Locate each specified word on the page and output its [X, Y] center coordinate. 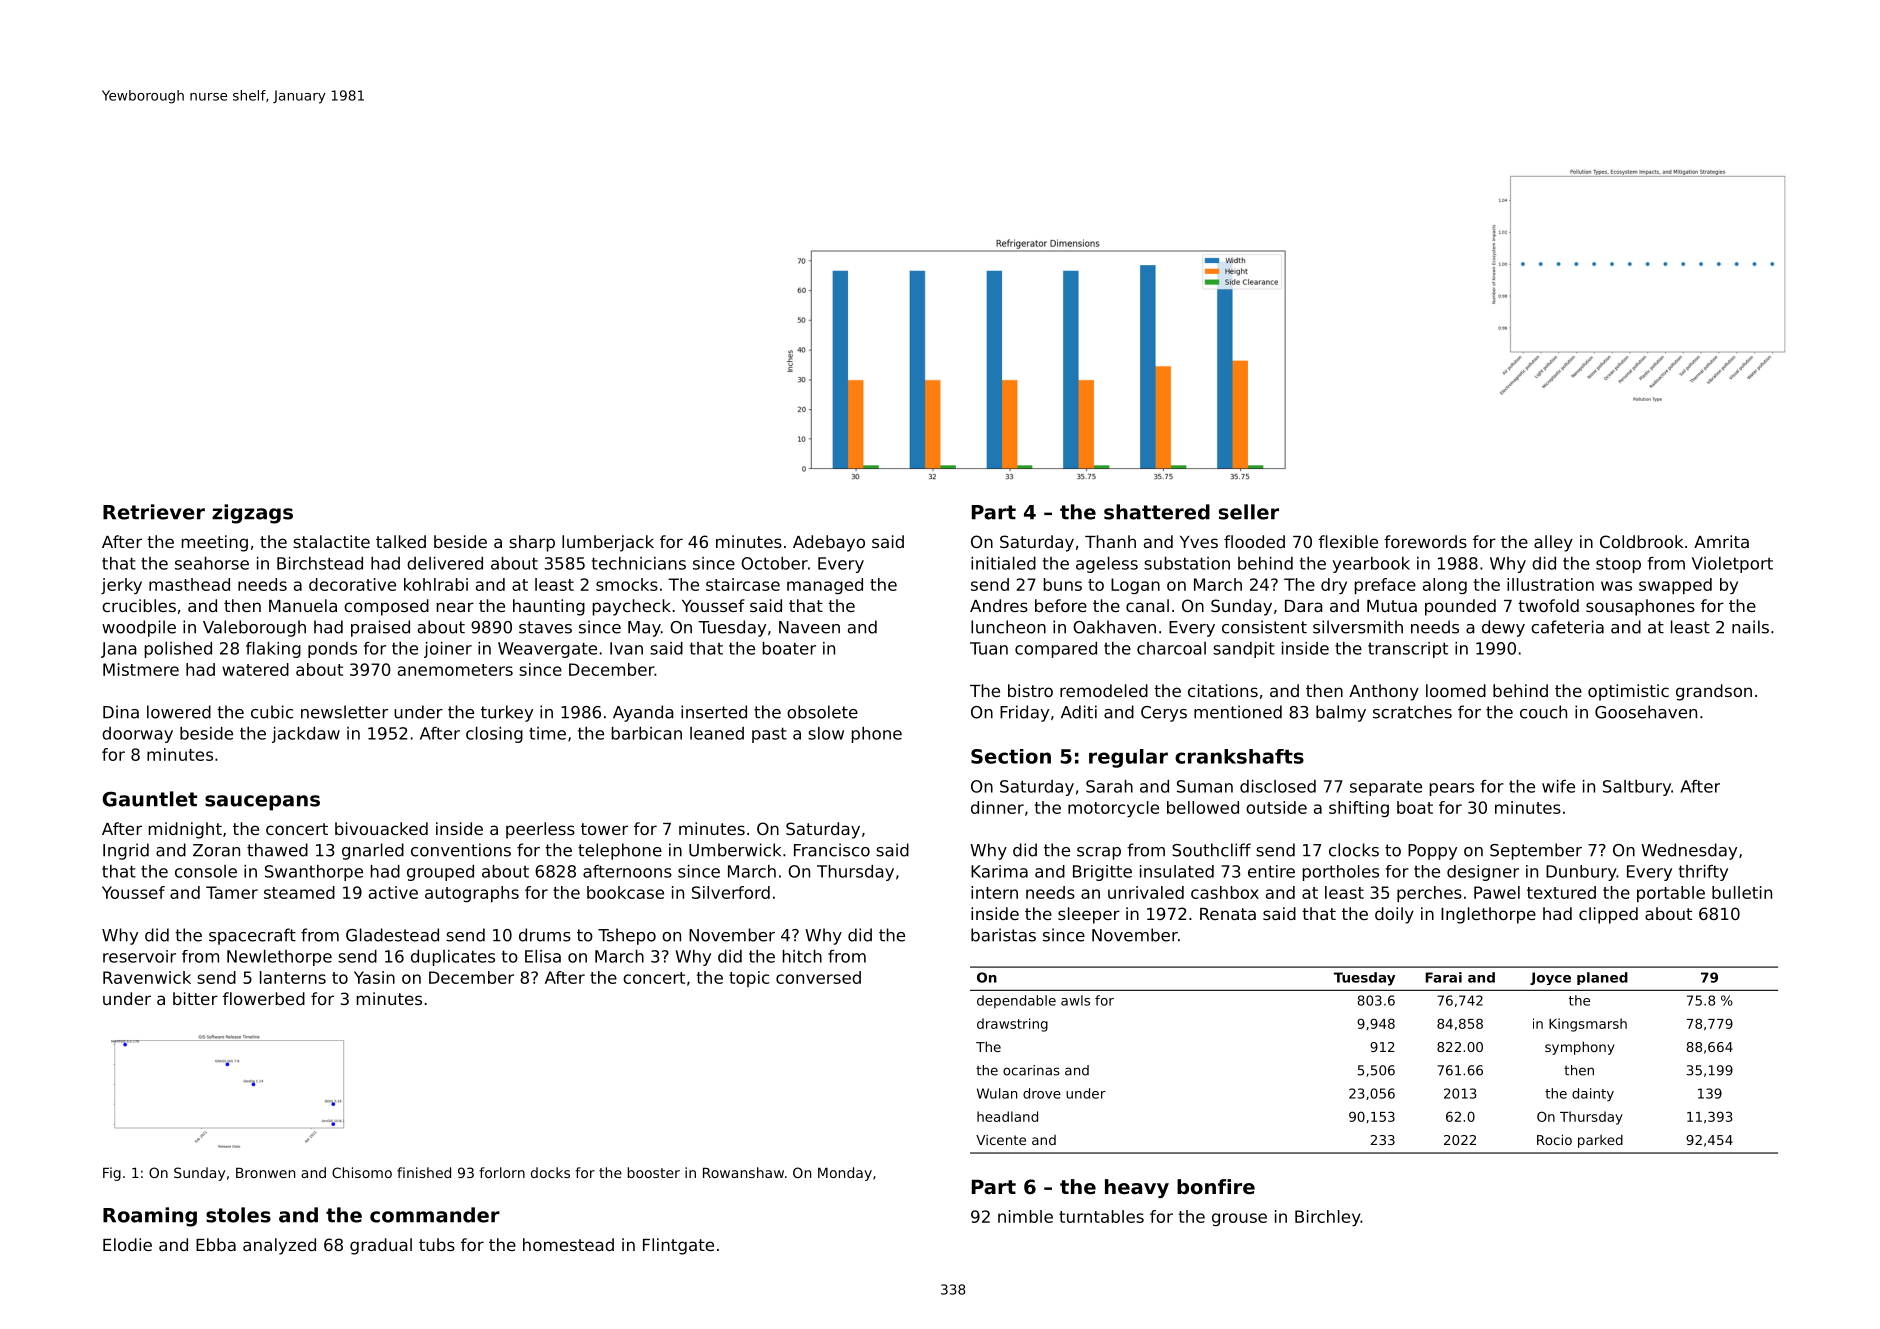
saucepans [262, 803]
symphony [1580, 1048]
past [769, 735]
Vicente [1001, 1140]
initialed [1003, 563]
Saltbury [1637, 788]
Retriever [154, 512]
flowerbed [264, 998]
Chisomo [362, 1172]
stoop [1618, 565]
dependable [1016, 1002]
